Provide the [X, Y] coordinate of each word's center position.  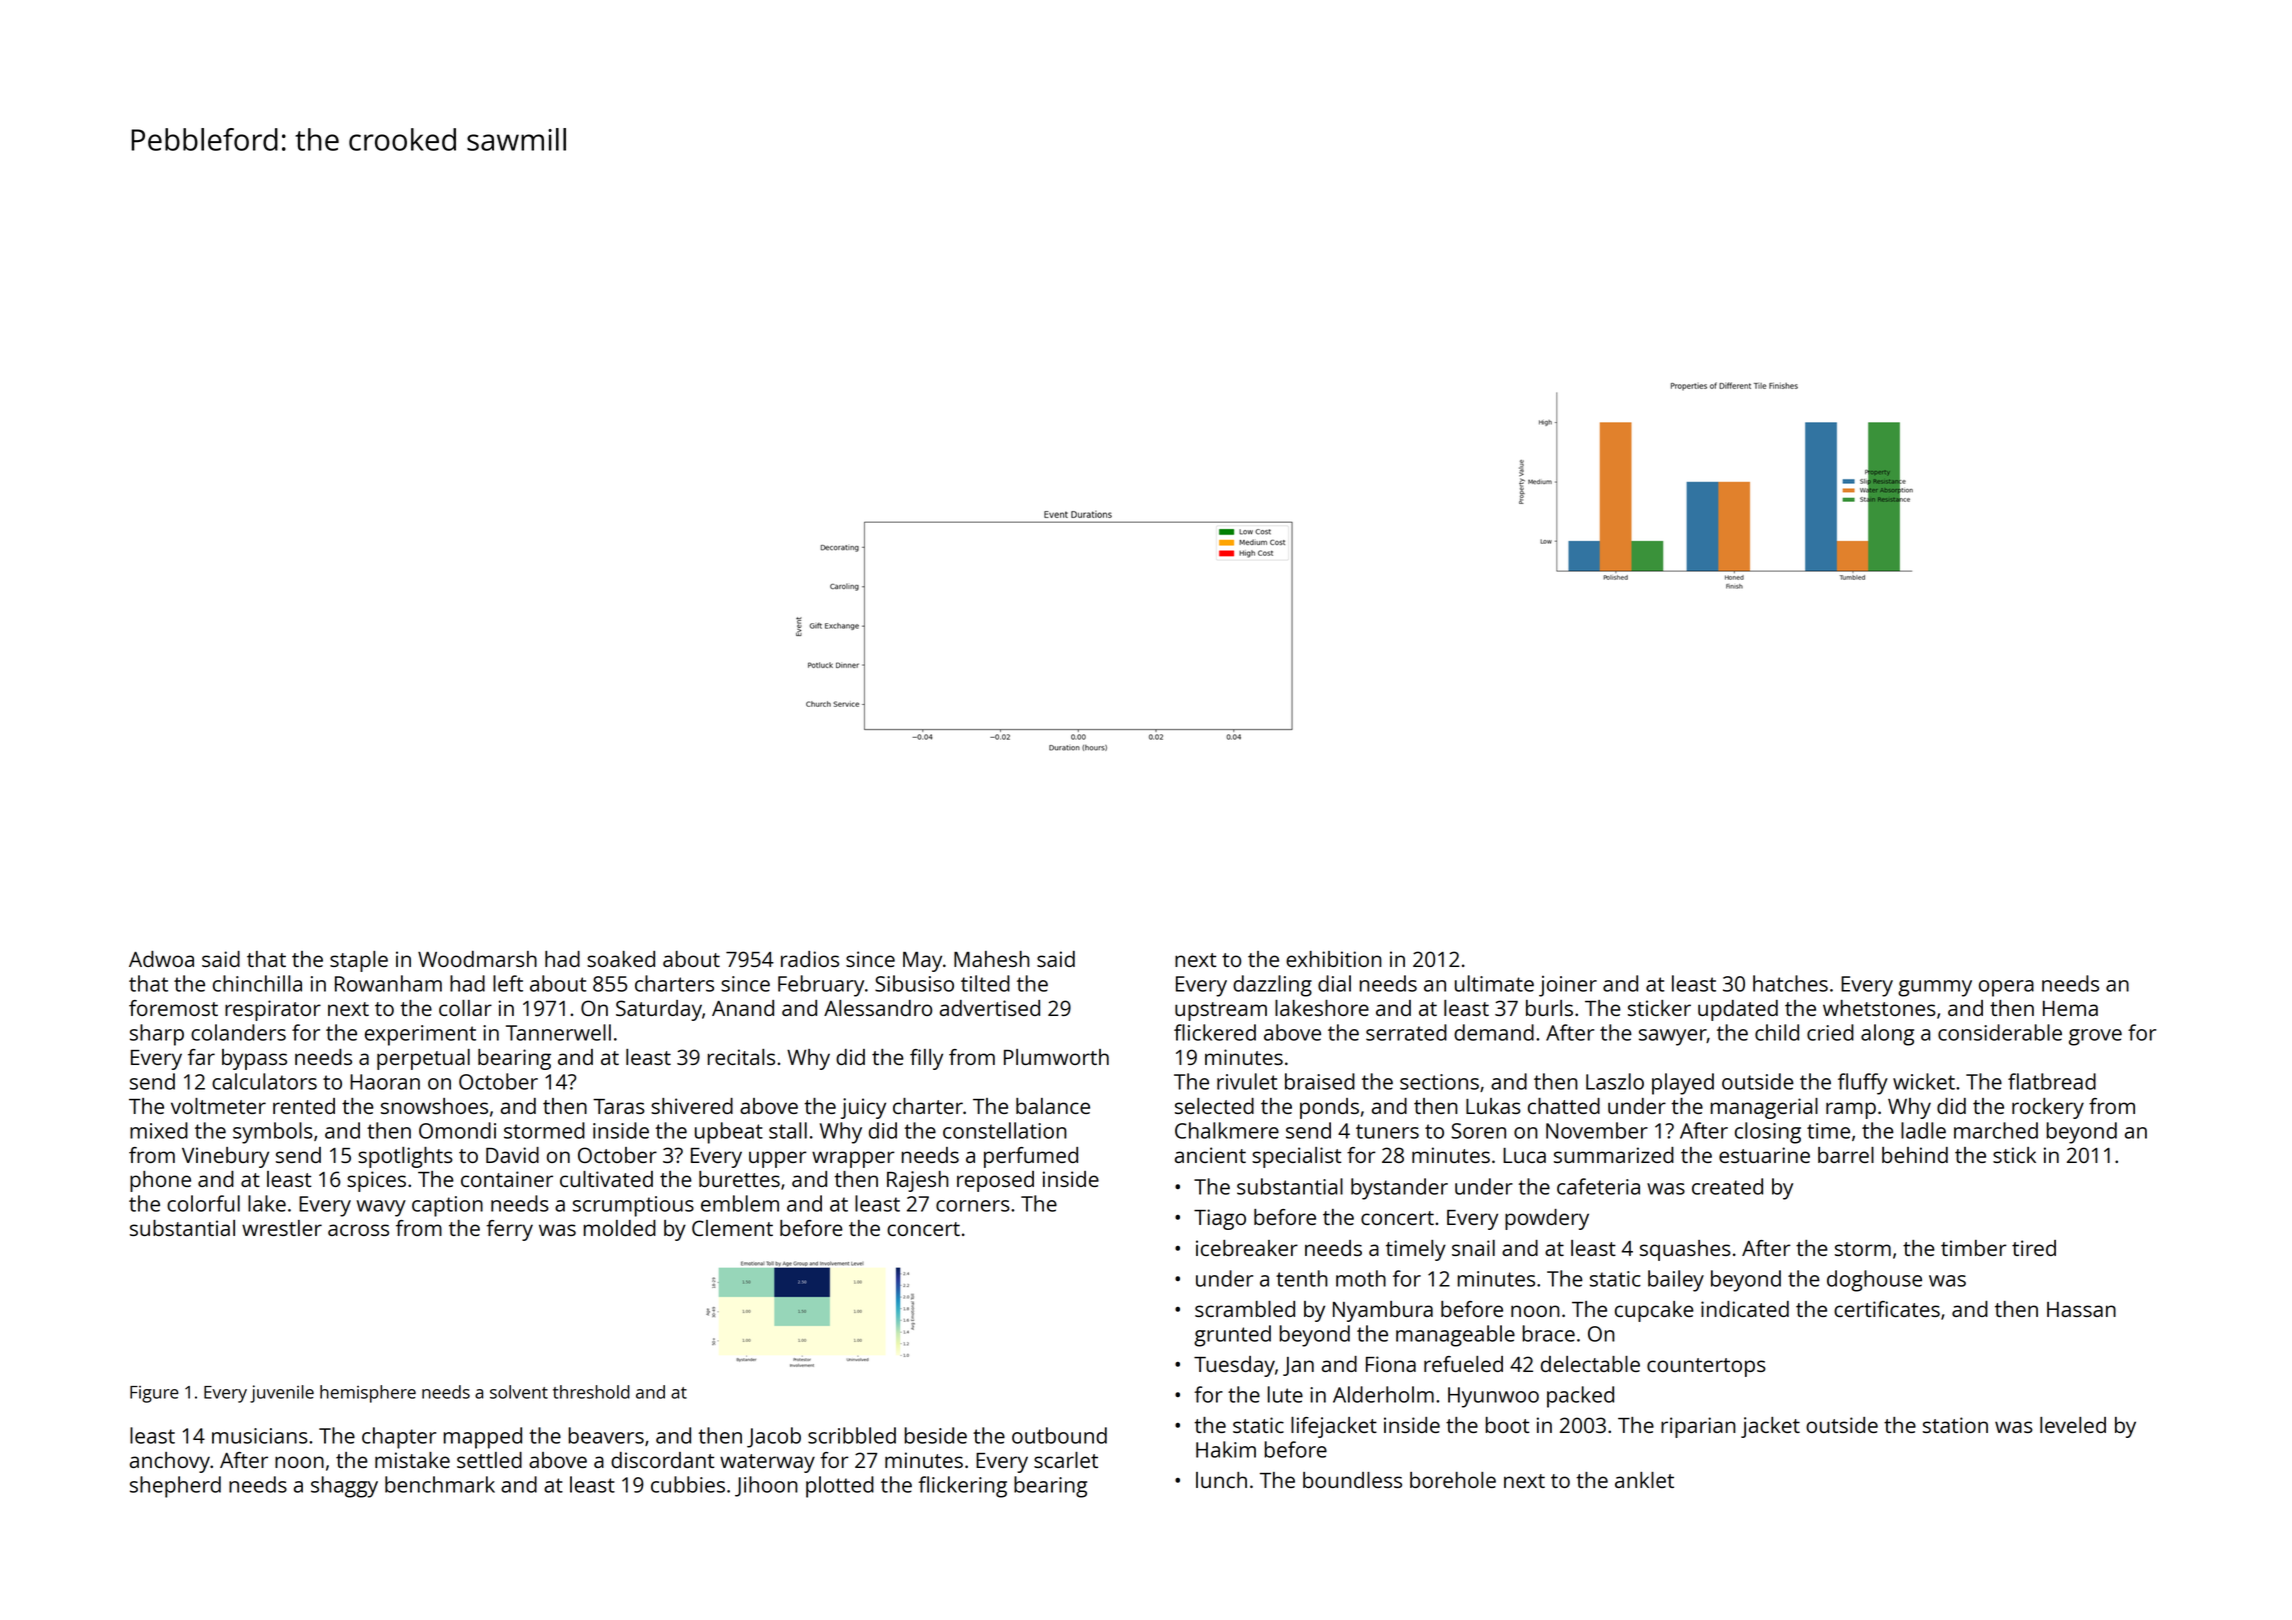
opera [2006, 988]
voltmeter [218, 1106]
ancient [1210, 1155]
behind [1915, 1155]
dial [1334, 983]
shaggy [344, 1487]
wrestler [282, 1228]
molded [620, 1228]
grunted [1232, 1336]
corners [973, 1206]
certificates [1887, 1309]
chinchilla [257, 983]
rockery [2048, 1108]
